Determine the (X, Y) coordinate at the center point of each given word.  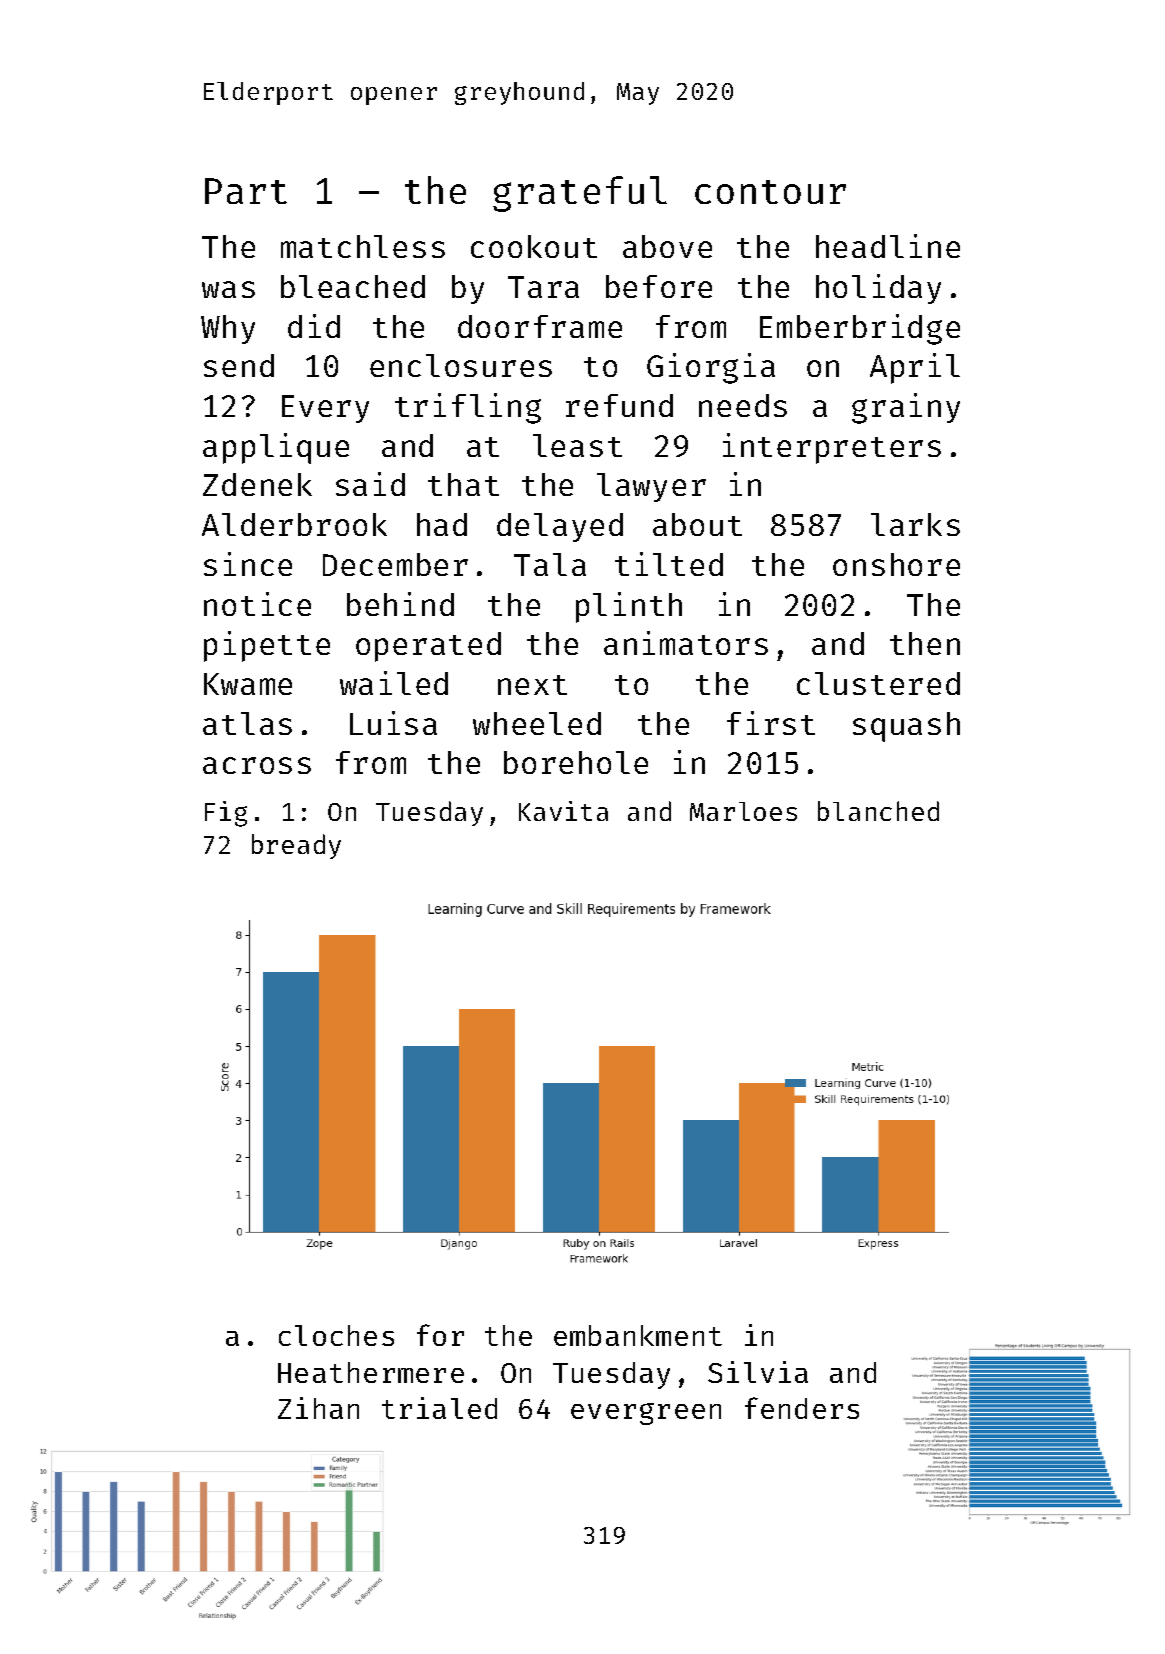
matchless (363, 246)
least (577, 445)
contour (770, 192)
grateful (580, 194)
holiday (878, 289)
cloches (336, 1335)
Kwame (248, 684)
